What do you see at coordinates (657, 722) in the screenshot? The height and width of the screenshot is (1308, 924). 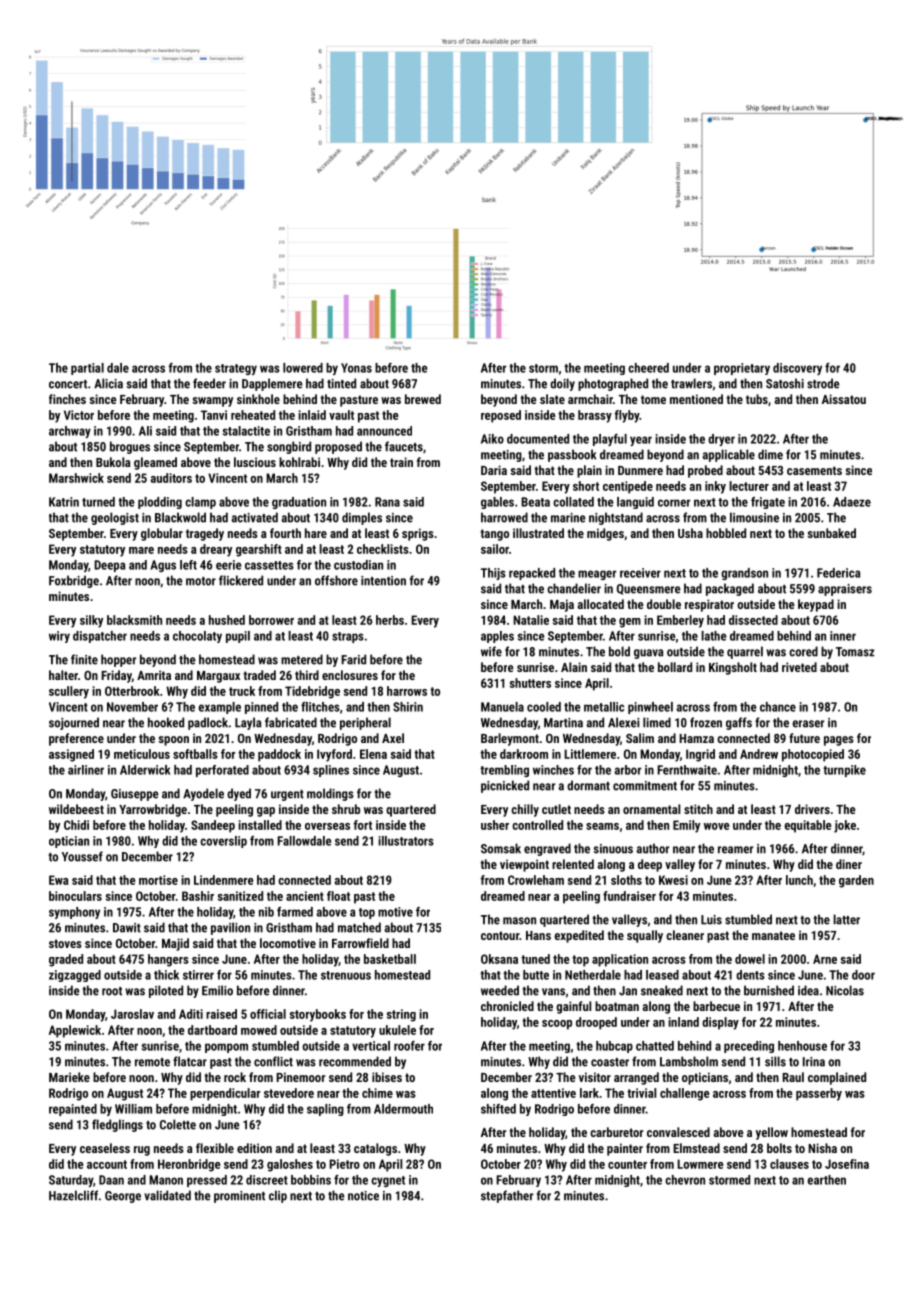 I see `limed` at bounding box center [657, 722].
